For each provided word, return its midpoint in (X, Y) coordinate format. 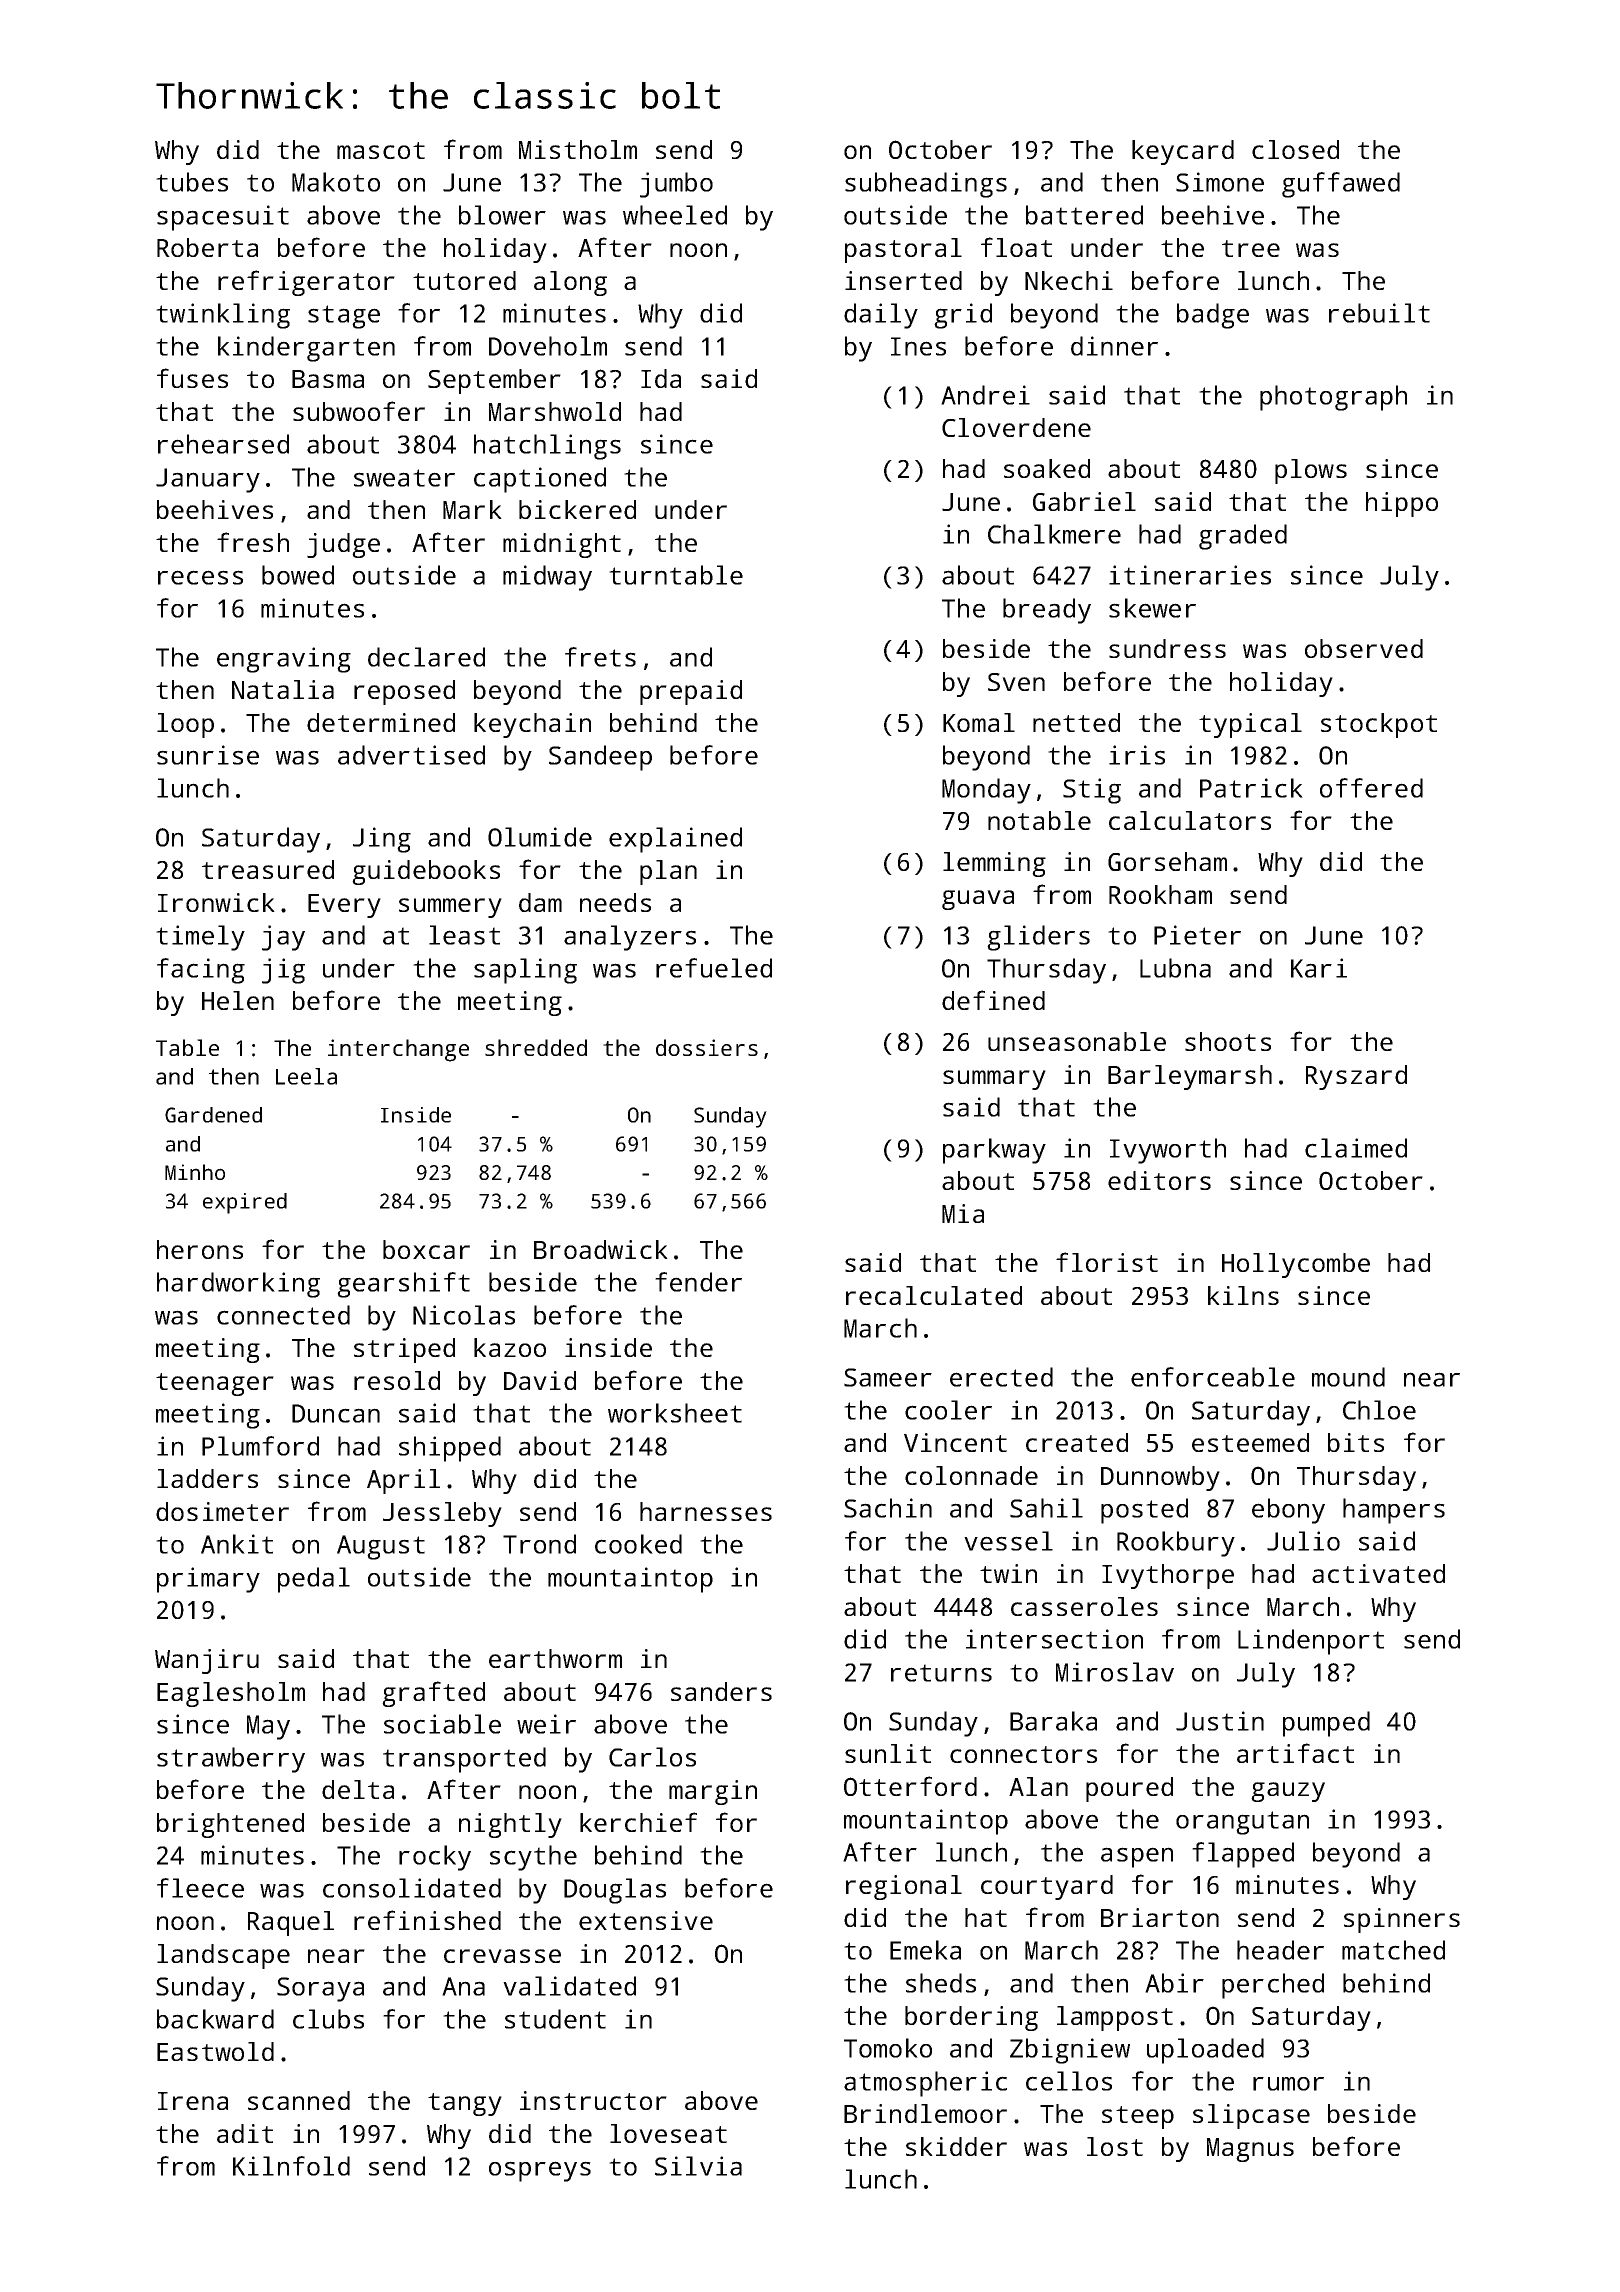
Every (344, 906)
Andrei (985, 395)
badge (1213, 316)
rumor (1288, 2084)
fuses (192, 378)
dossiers (707, 1047)
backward (215, 2019)
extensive (646, 1920)
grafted (433, 1694)
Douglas (615, 1891)
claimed (1356, 1148)
